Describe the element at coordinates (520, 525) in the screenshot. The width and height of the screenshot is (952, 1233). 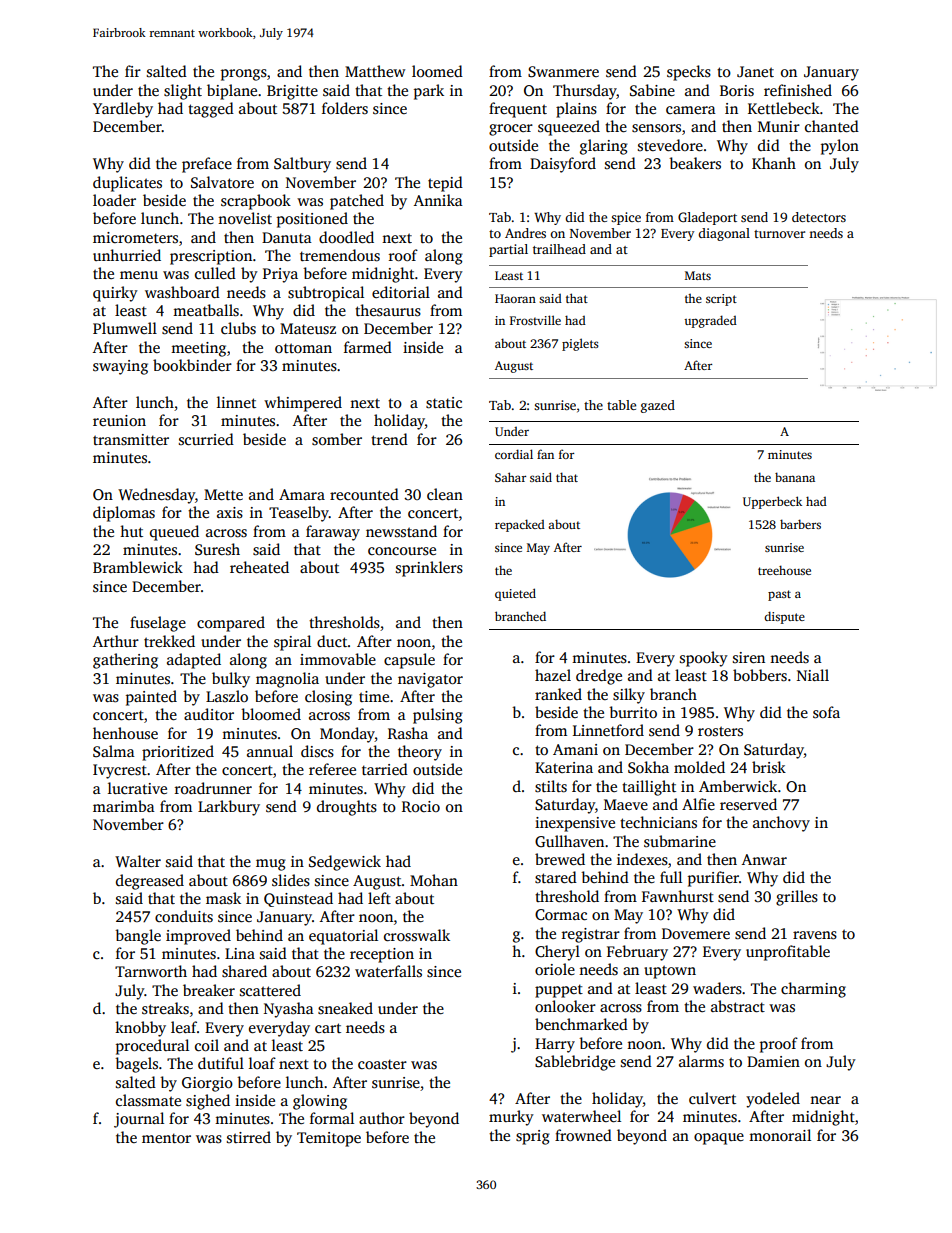
I see `repacked` at that location.
